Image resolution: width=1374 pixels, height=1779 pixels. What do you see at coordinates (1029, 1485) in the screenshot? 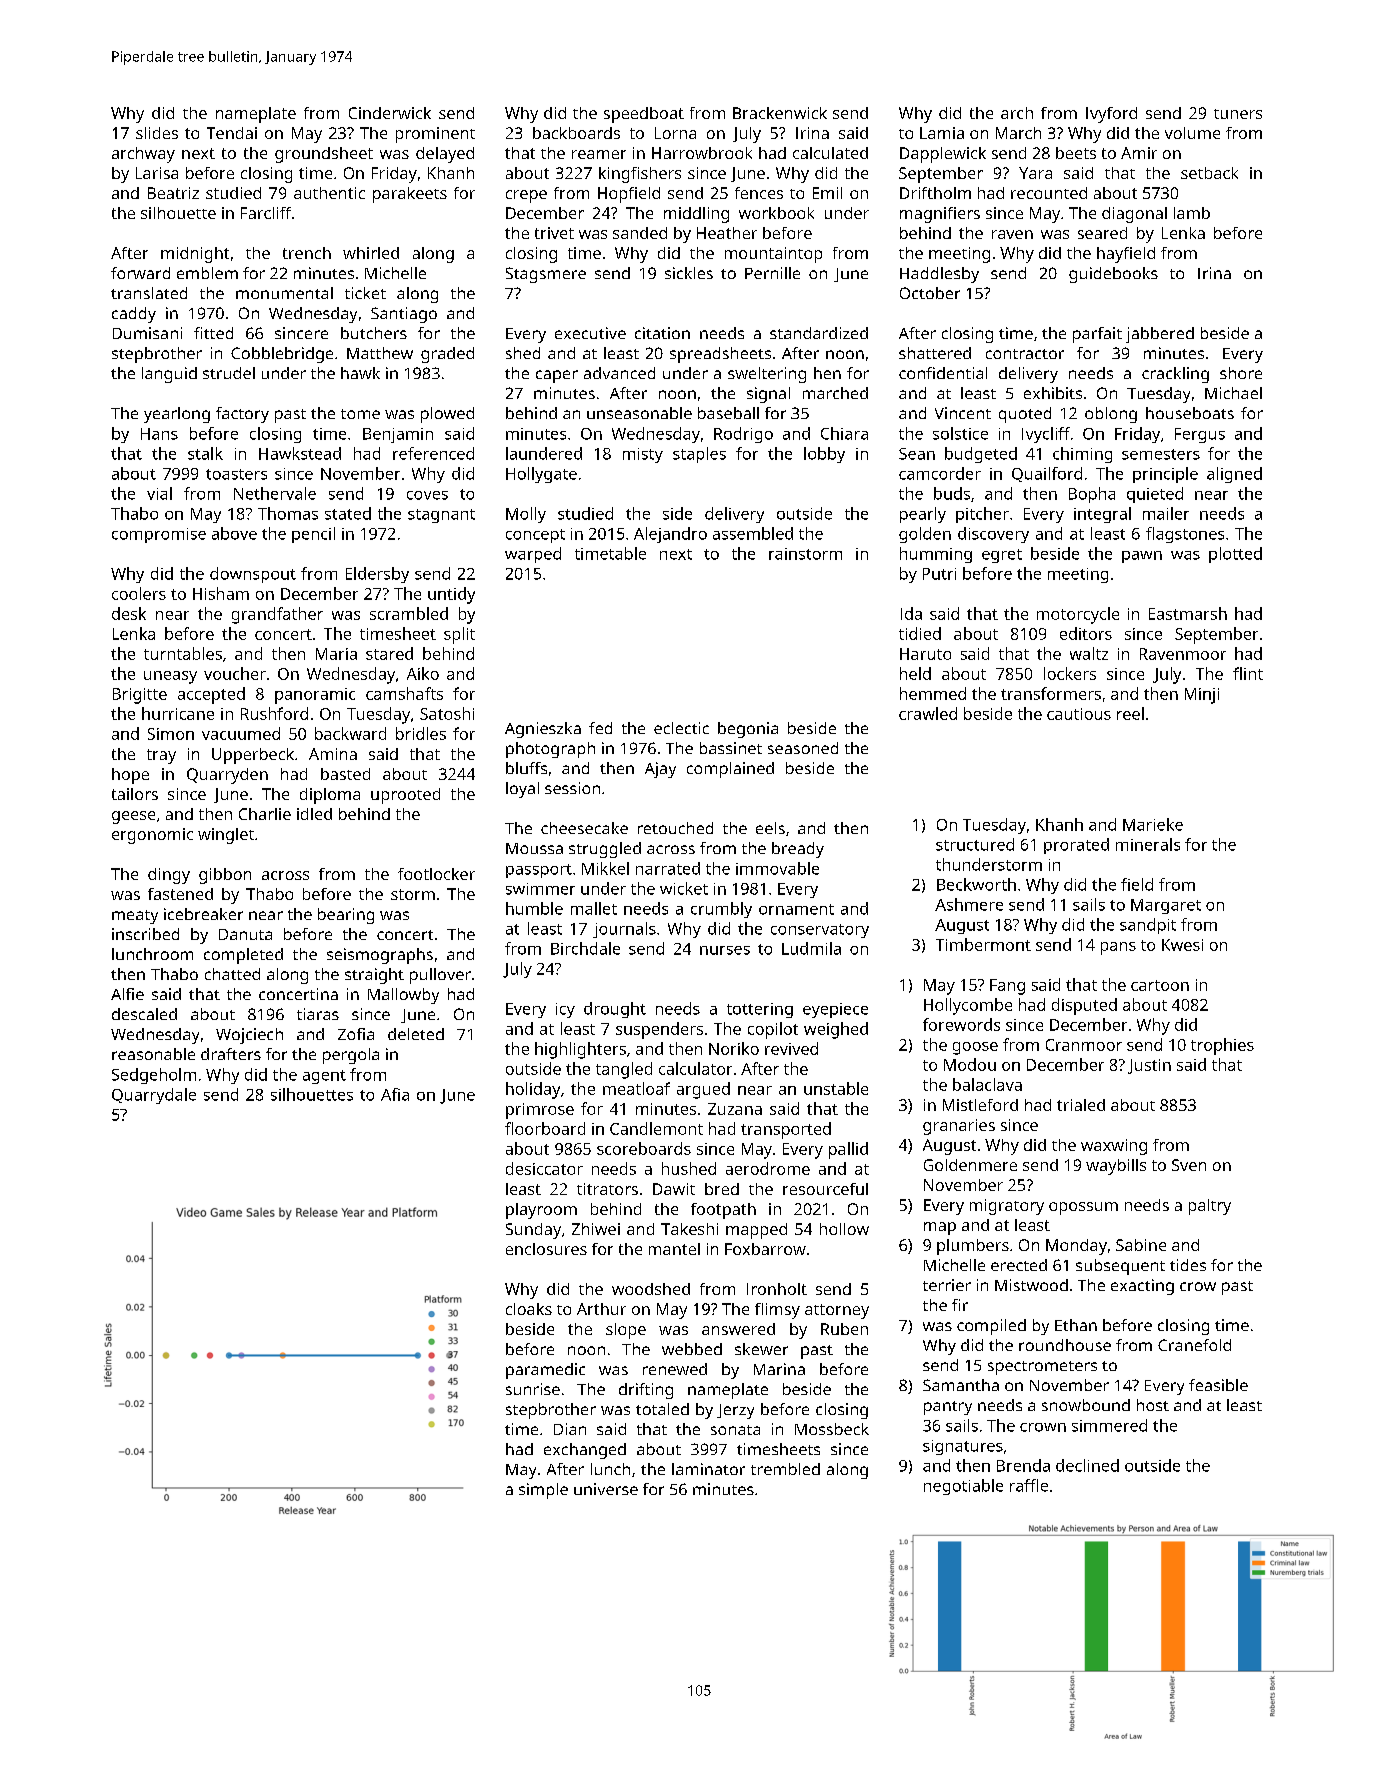
I see `raffle` at bounding box center [1029, 1485].
